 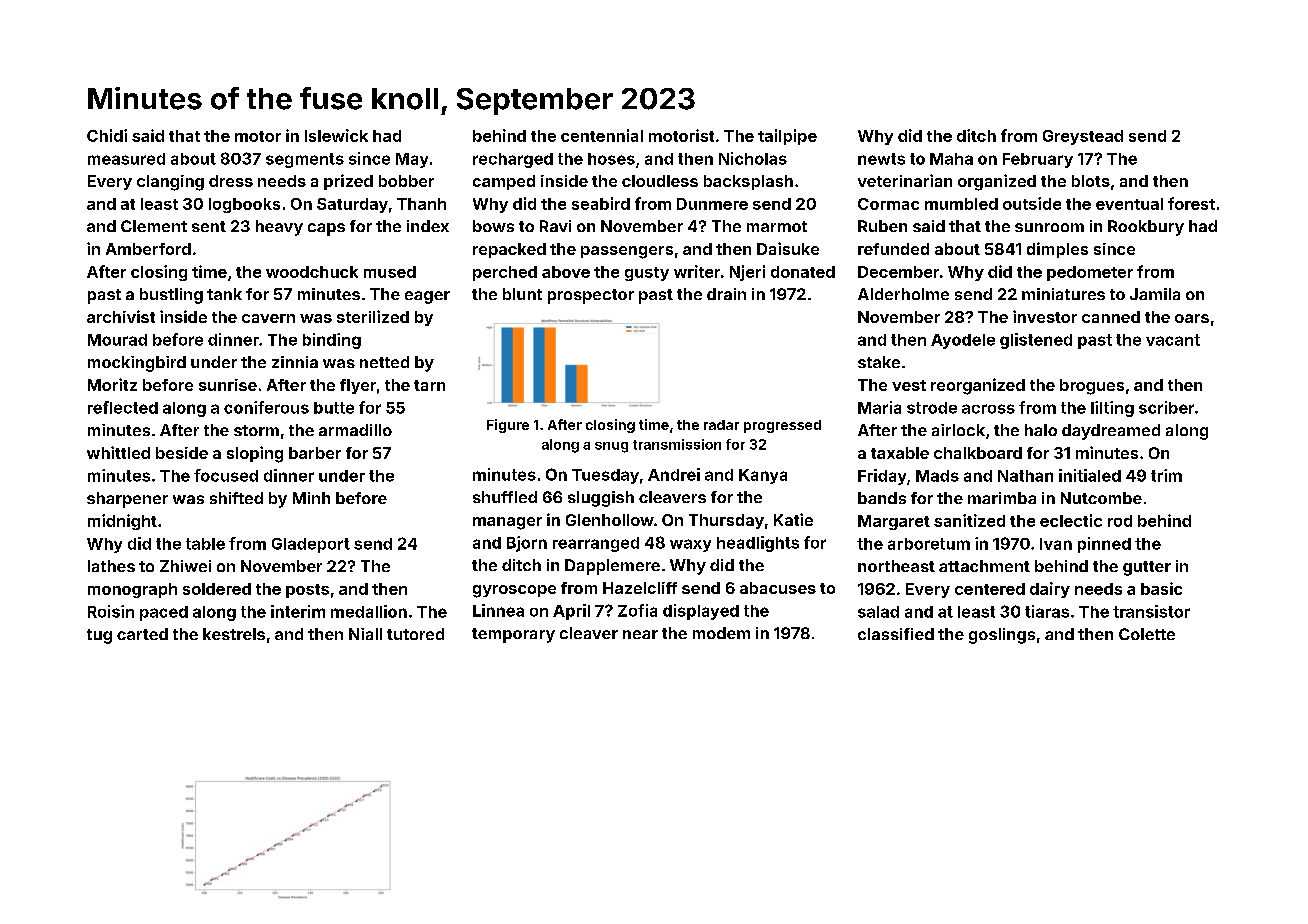 I want to click on bustling, so click(x=171, y=296).
